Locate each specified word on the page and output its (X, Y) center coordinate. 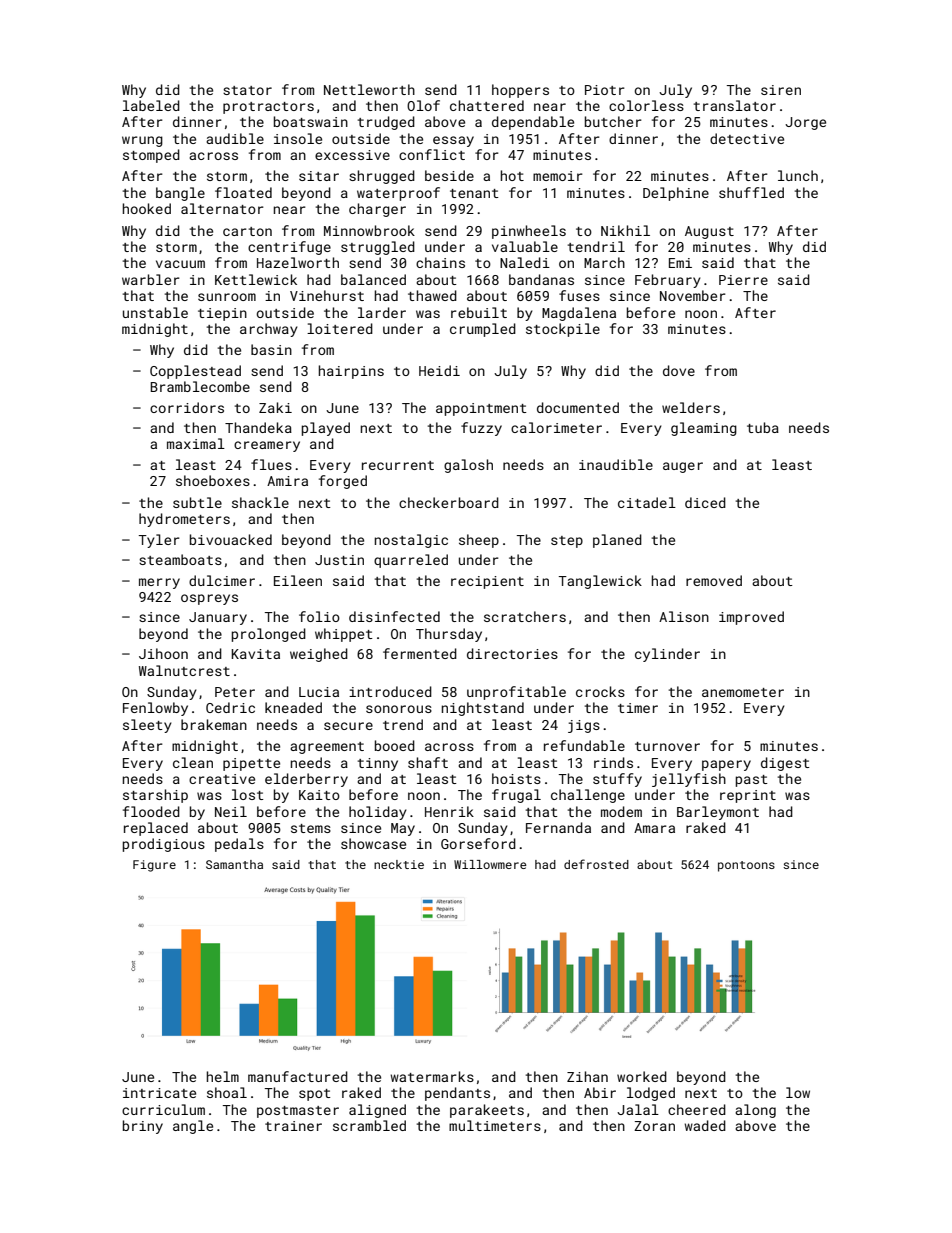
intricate (159, 1093)
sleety (147, 726)
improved (751, 618)
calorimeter (556, 427)
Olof (423, 105)
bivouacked (231, 539)
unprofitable (516, 693)
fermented (420, 653)
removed (714, 580)
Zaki (275, 407)
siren (781, 90)
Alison (684, 616)
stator (247, 90)
